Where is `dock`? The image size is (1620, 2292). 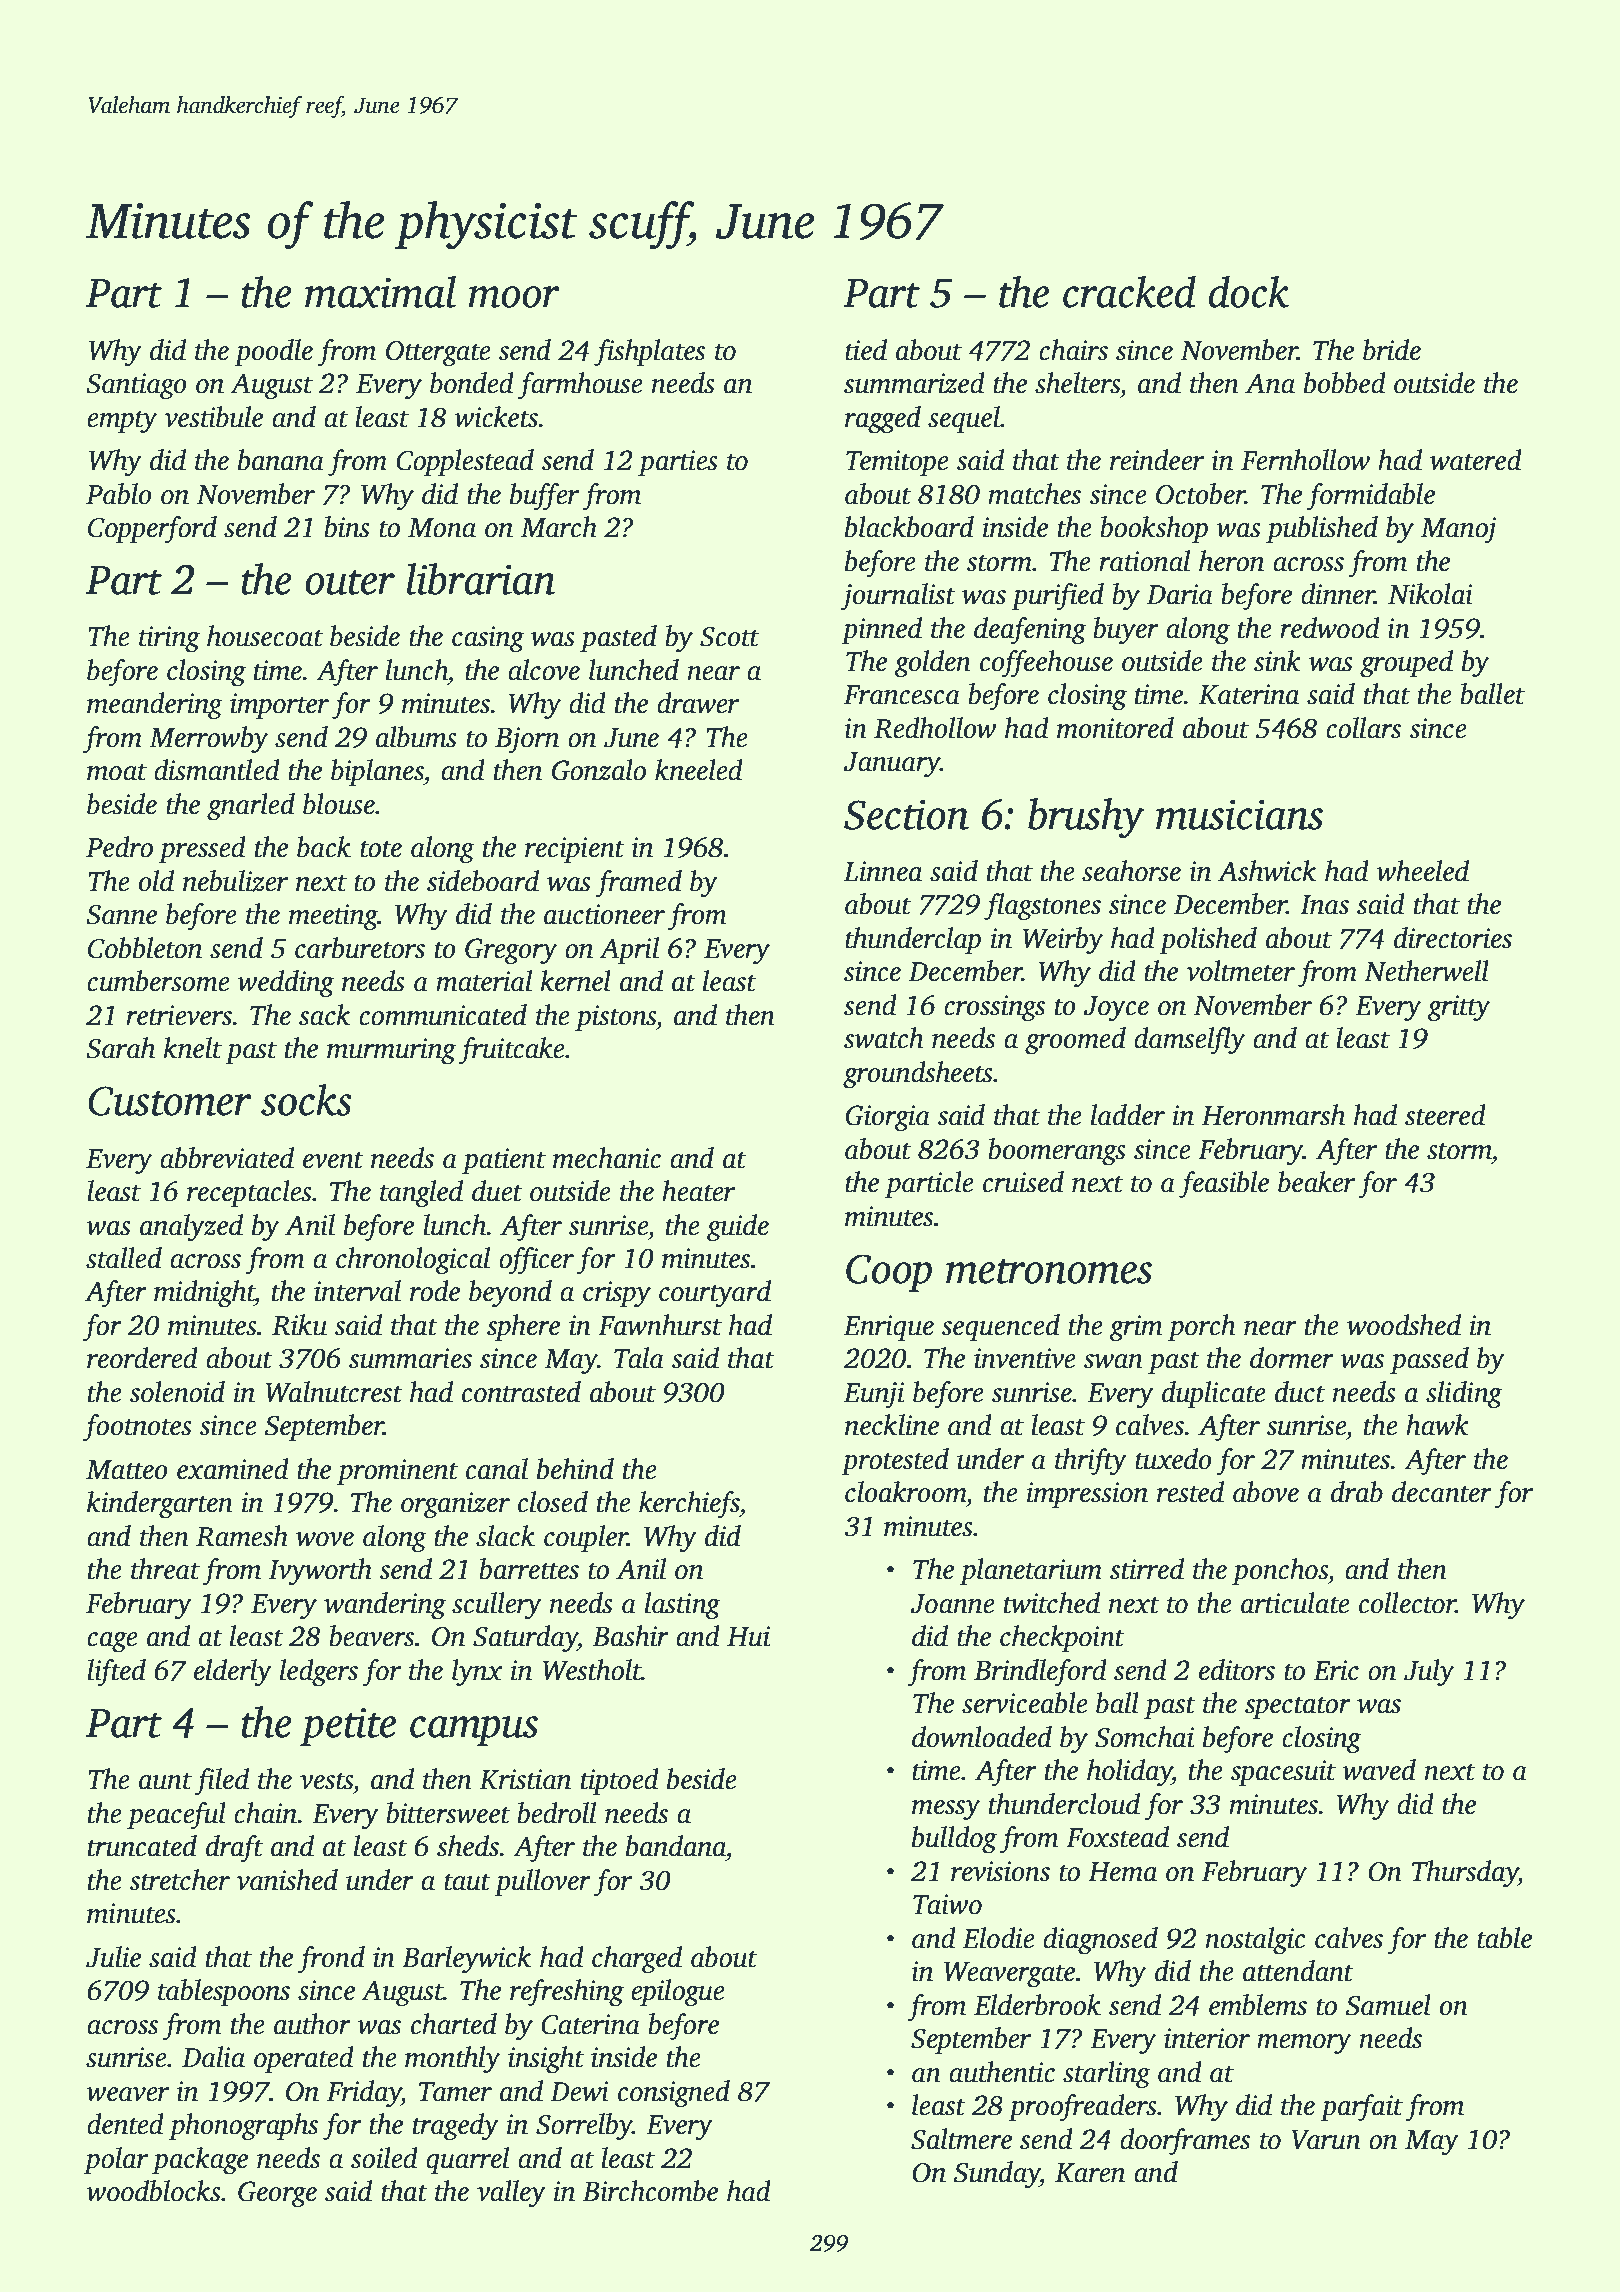
dock is located at coordinates (1249, 292).
